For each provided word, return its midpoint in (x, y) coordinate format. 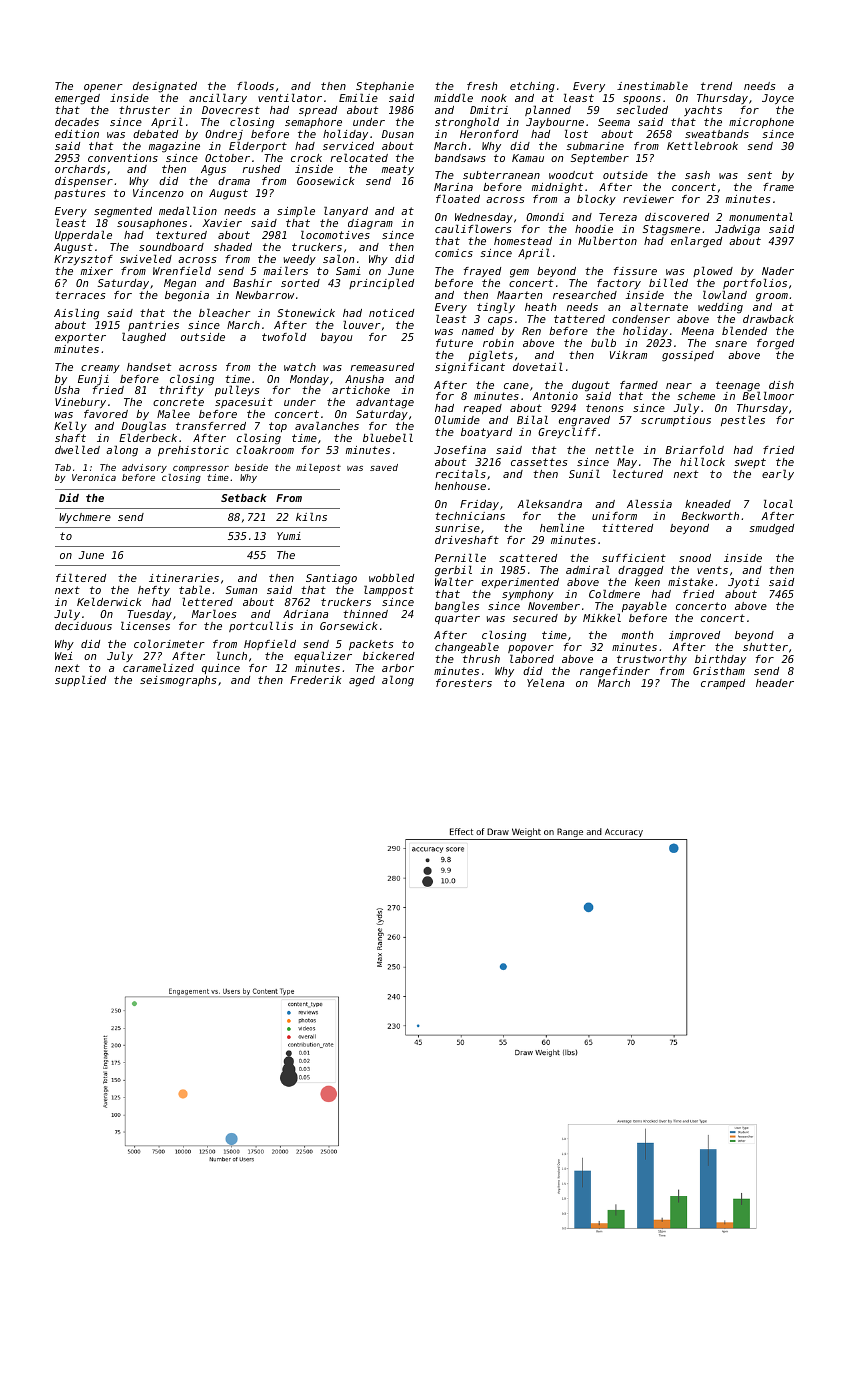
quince (221, 669)
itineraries (184, 578)
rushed (261, 169)
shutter (765, 647)
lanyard (346, 212)
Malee (173, 414)
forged (775, 344)
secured (535, 618)
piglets (490, 356)
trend (716, 86)
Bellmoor (768, 396)
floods (255, 86)
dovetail (538, 367)
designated (165, 87)
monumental (761, 217)
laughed (144, 338)
